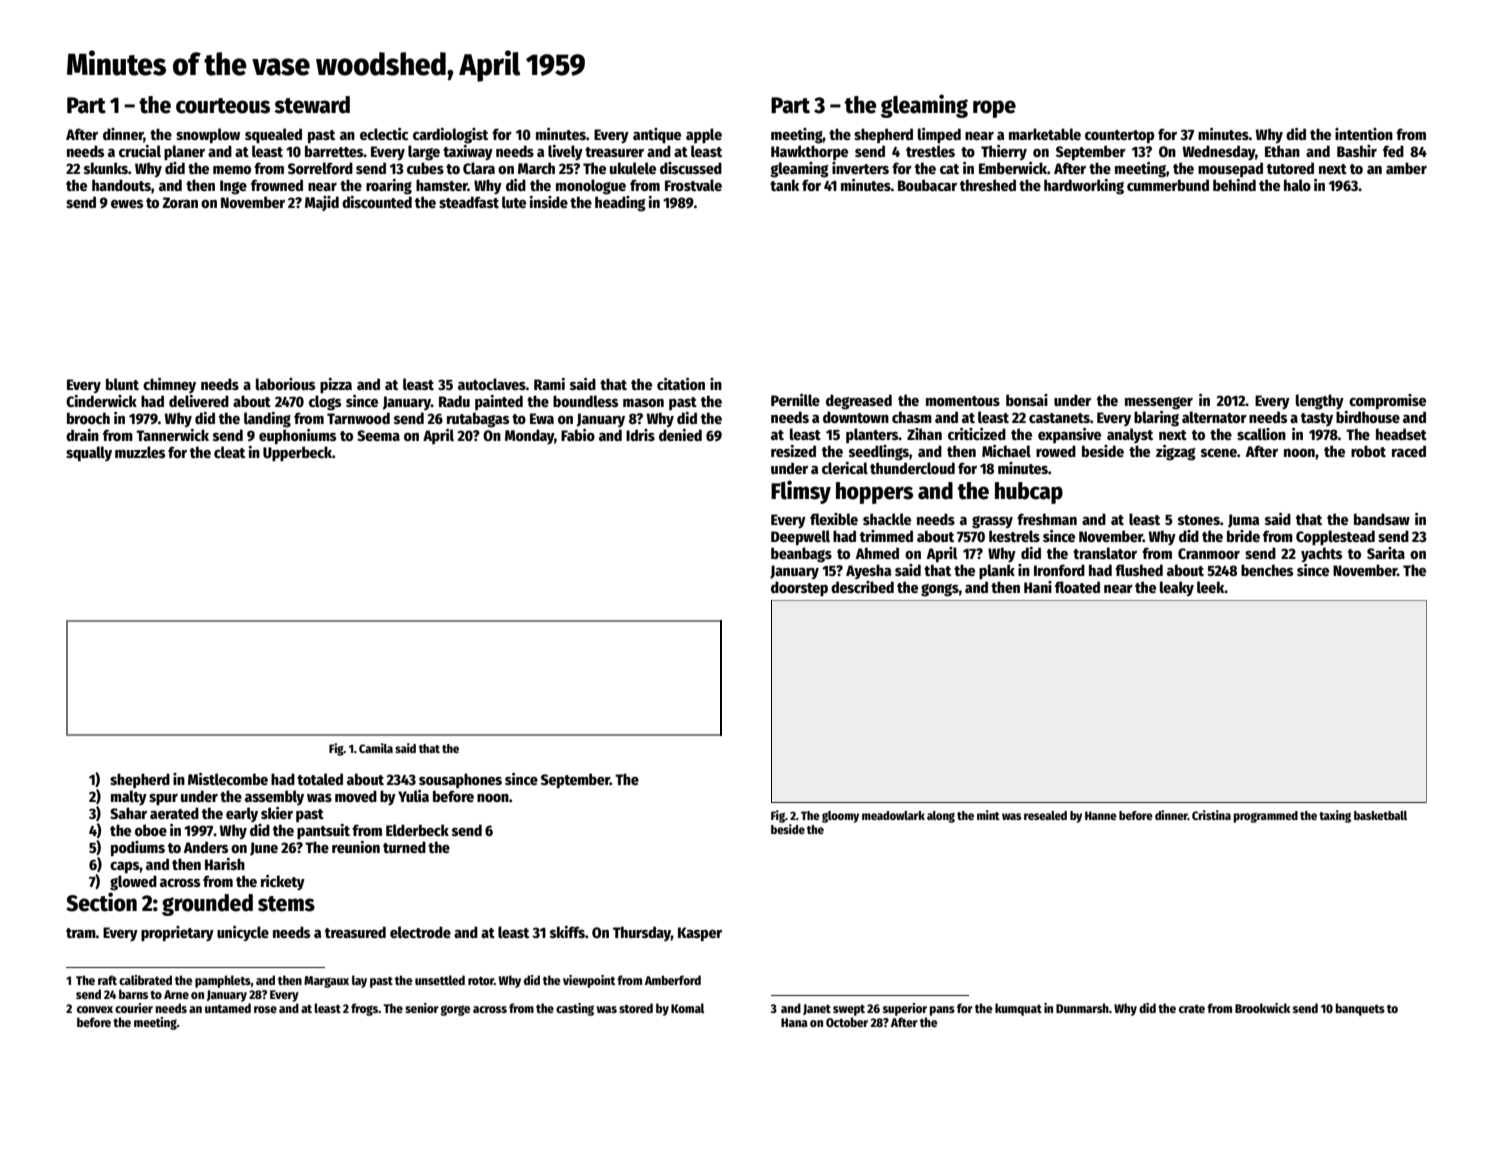 This document has height=1154, width=1493. What do you see at coordinates (121, 185) in the document?
I see `handouts` at bounding box center [121, 185].
